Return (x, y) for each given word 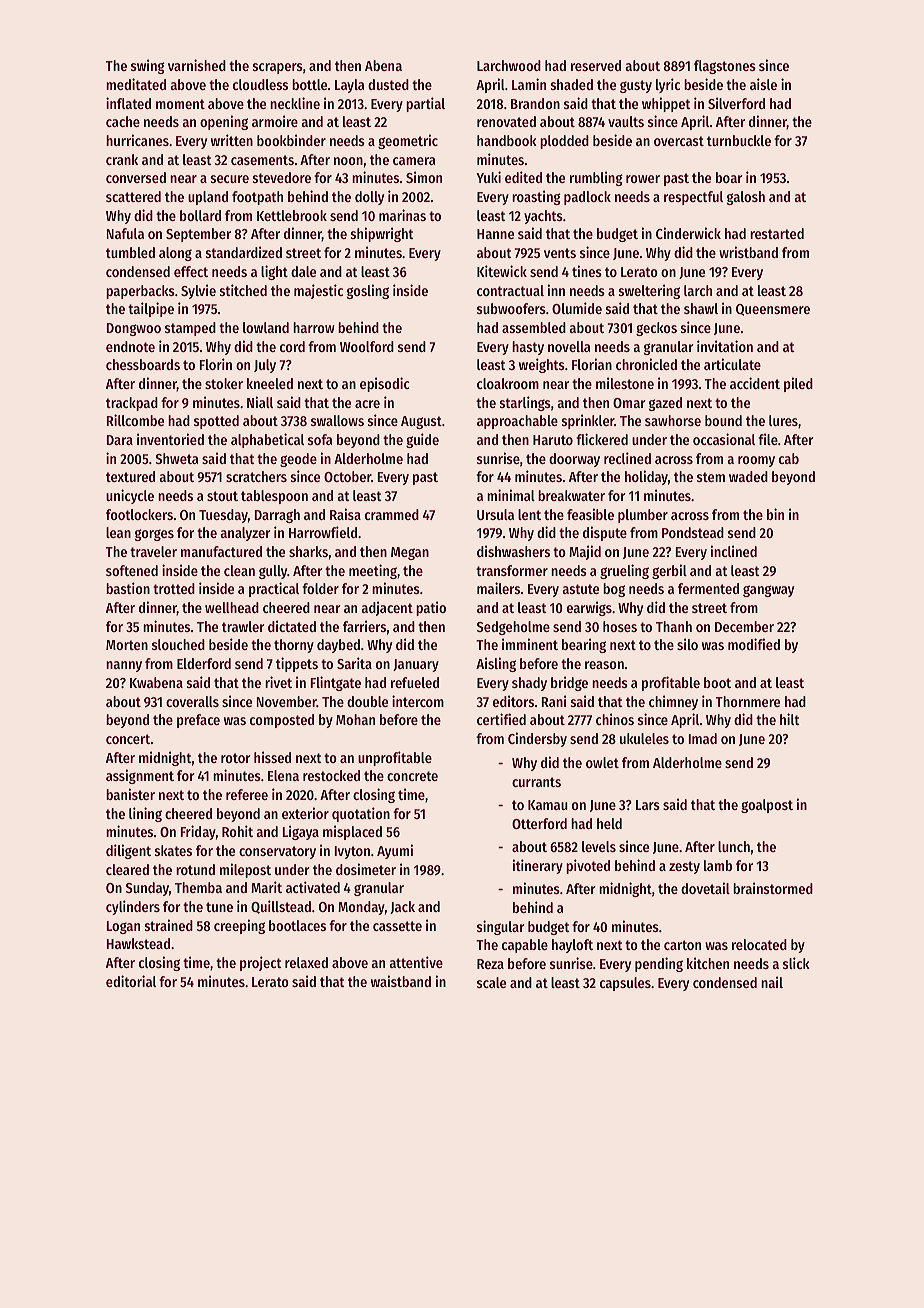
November (286, 701)
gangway (768, 591)
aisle (763, 84)
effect (191, 271)
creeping (239, 926)
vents (560, 253)
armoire (275, 121)
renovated (506, 121)
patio (431, 608)
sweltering (649, 291)
